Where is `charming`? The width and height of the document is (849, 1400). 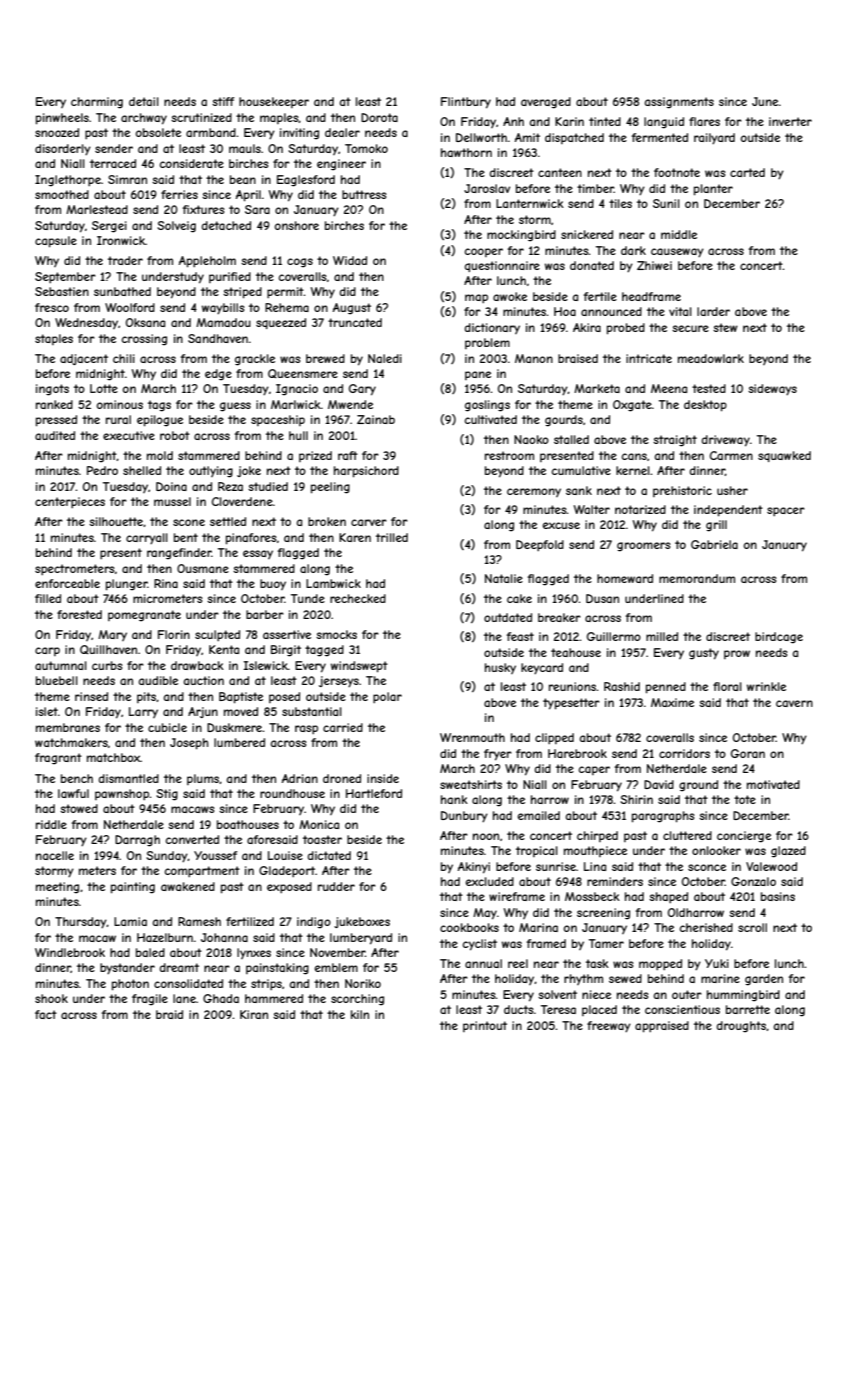 charming is located at coordinates (97, 103).
